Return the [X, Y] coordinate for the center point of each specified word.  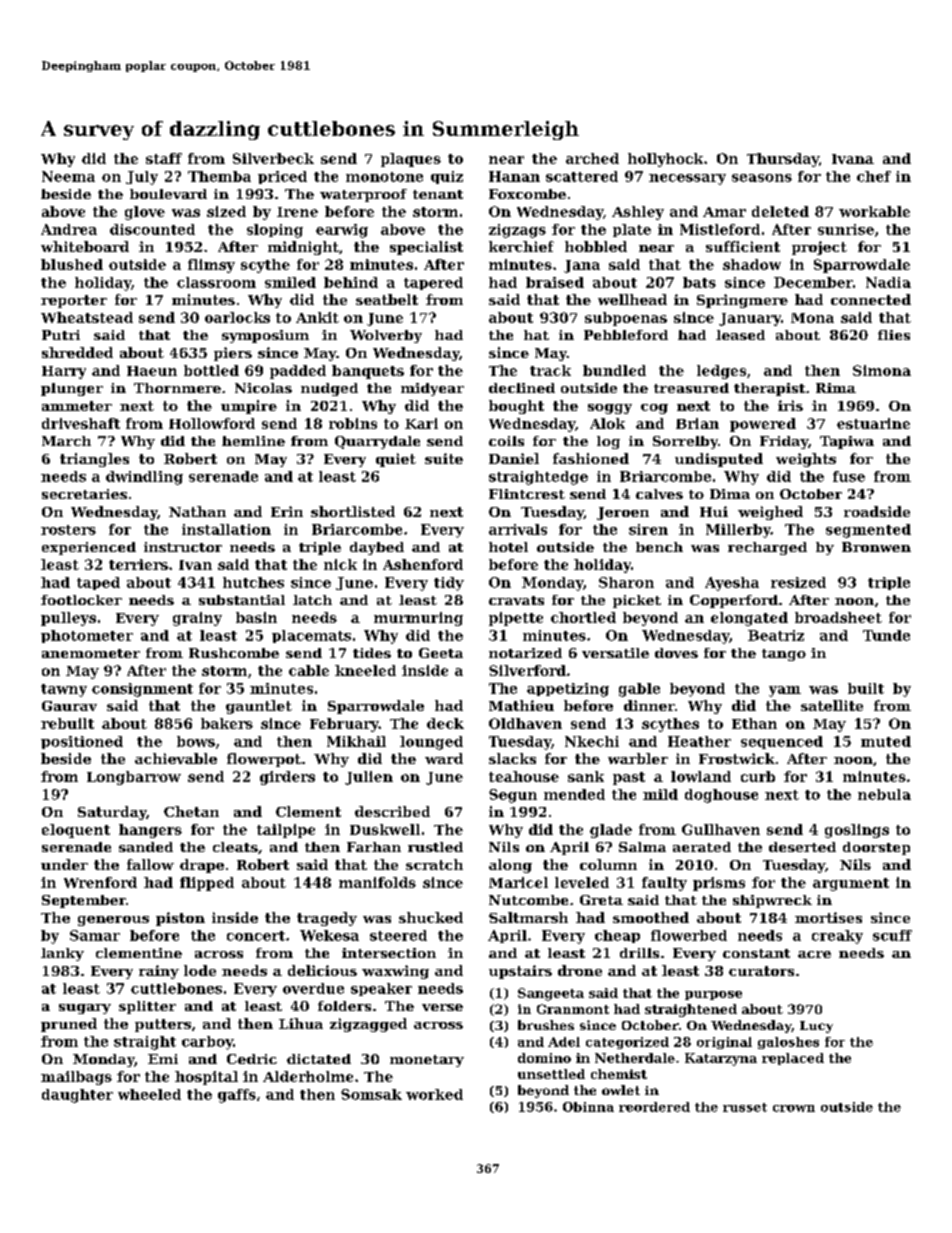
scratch [434, 864]
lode [200, 970]
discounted [152, 229]
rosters [68, 530]
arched [592, 158]
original [724, 1043]
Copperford [734, 601]
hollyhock [665, 160]
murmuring [418, 619]
